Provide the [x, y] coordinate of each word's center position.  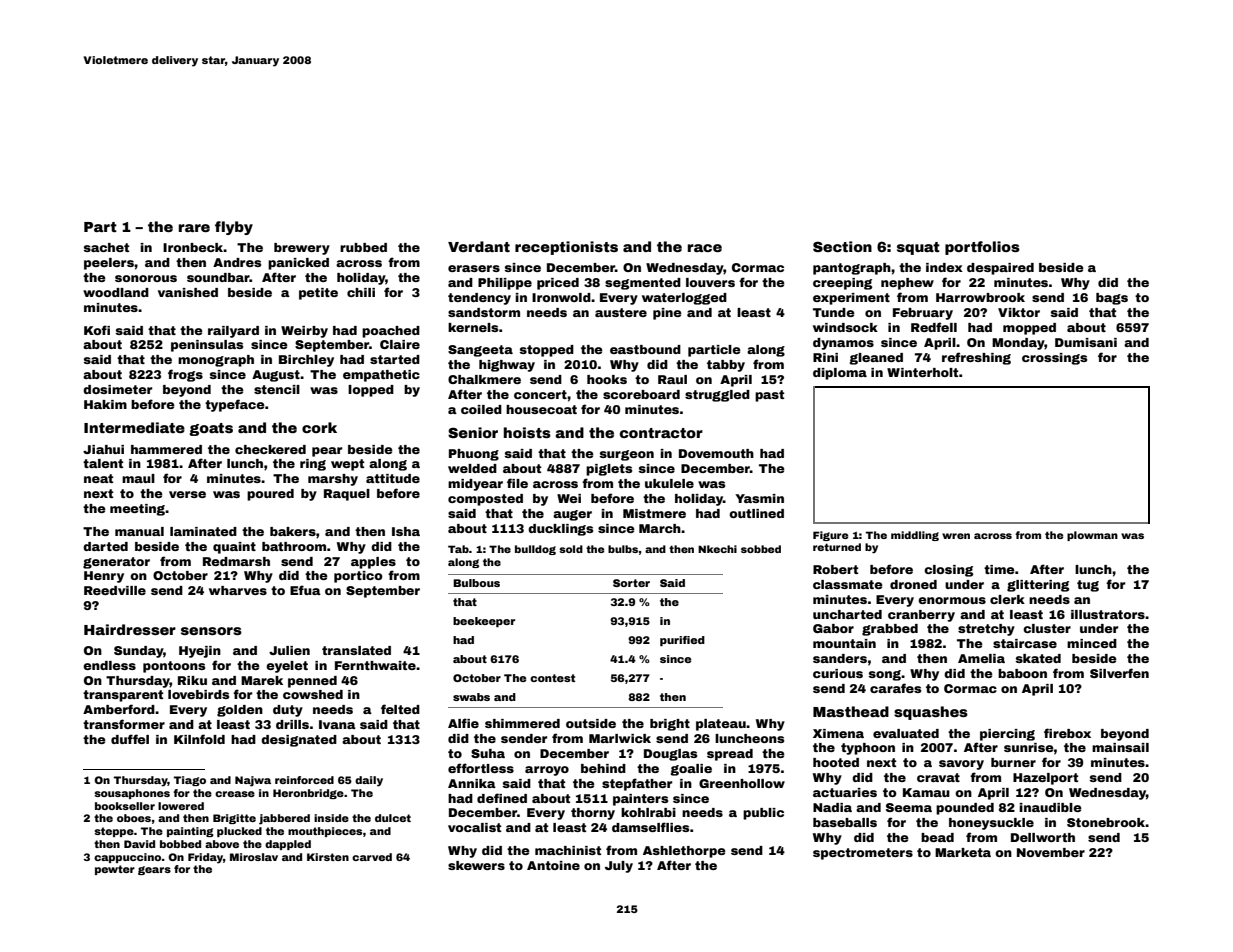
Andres [237, 262]
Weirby [304, 332]
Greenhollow [742, 783]
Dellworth [1043, 837]
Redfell [934, 327]
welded [472, 468]
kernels [473, 327]
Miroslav [254, 857]
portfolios [982, 248]
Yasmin [759, 498]
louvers [710, 282]
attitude [393, 478]
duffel [130, 739]
